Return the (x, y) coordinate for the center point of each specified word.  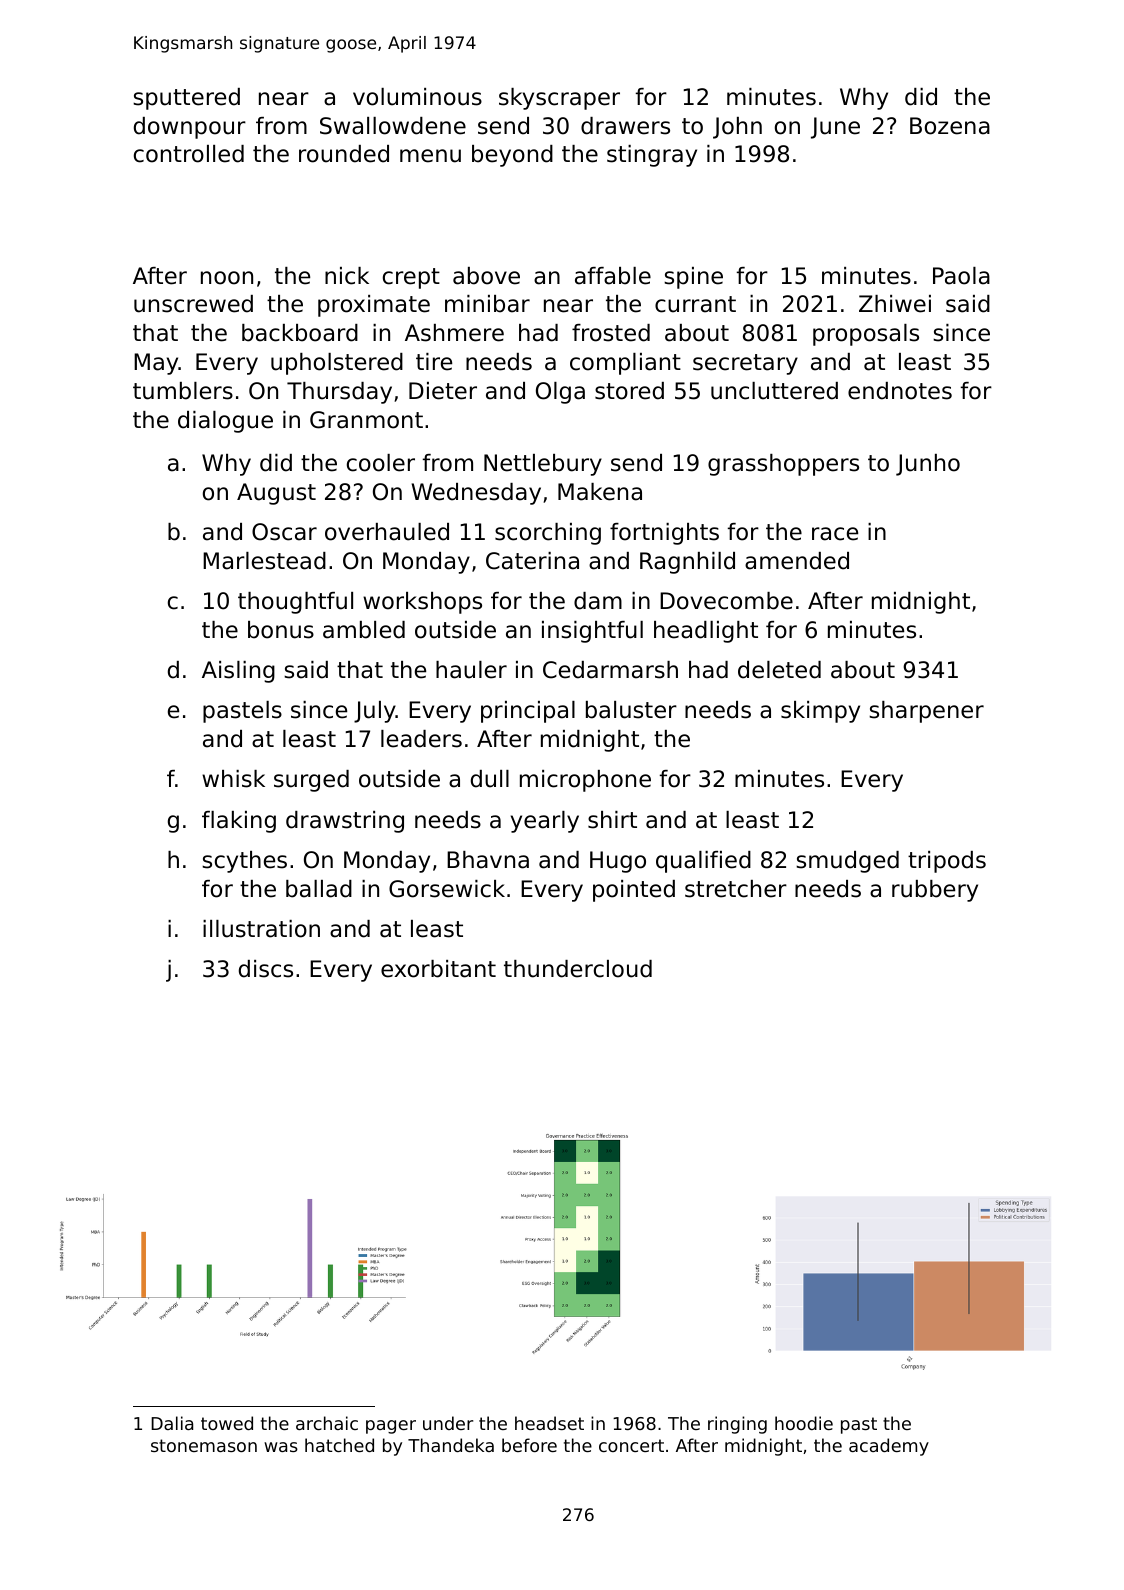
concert (631, 1445)
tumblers (183, 391)
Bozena (950, 126)
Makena (600, 492)
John (737, 128)
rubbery (935, 891)
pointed (634, 891)
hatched (339, 1445)
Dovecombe (726, 601)
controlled (189, 154)
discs (266, 969)
